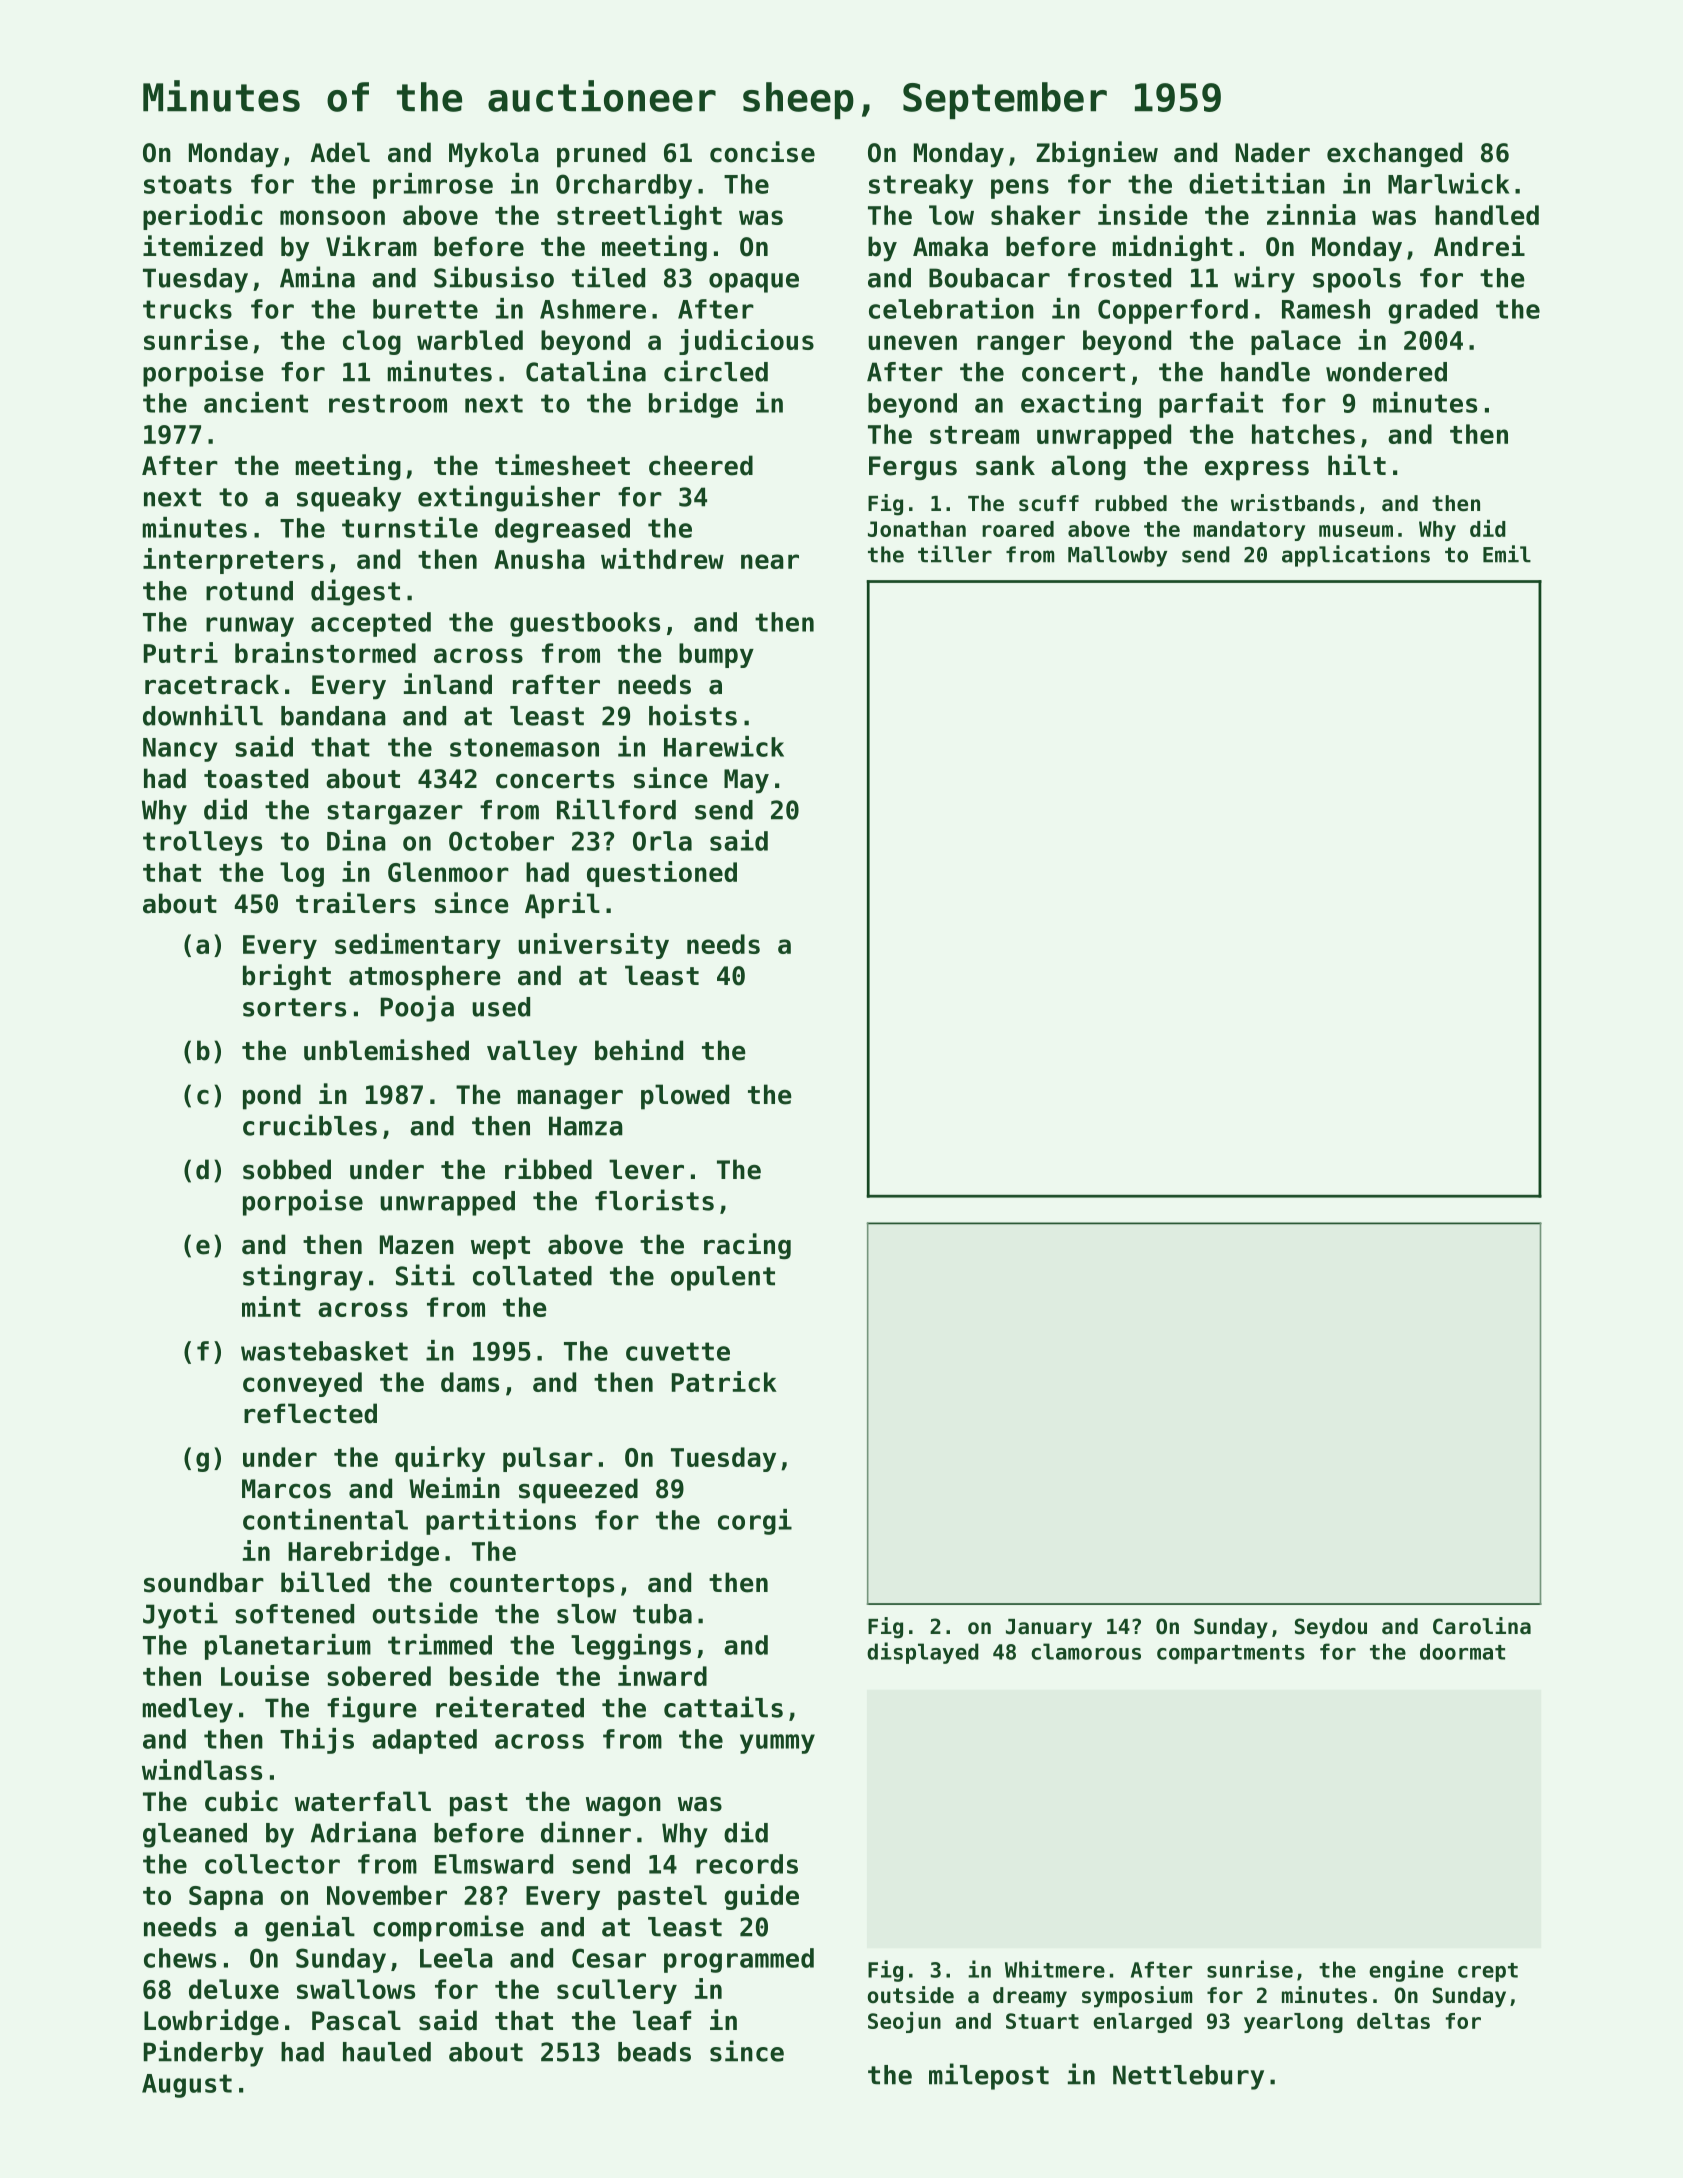 The width and height of the screenshot is (1683, 2178). Describe the element at coordinates (1394, 154) in the screenshot. I see `exchanged` at that location.
